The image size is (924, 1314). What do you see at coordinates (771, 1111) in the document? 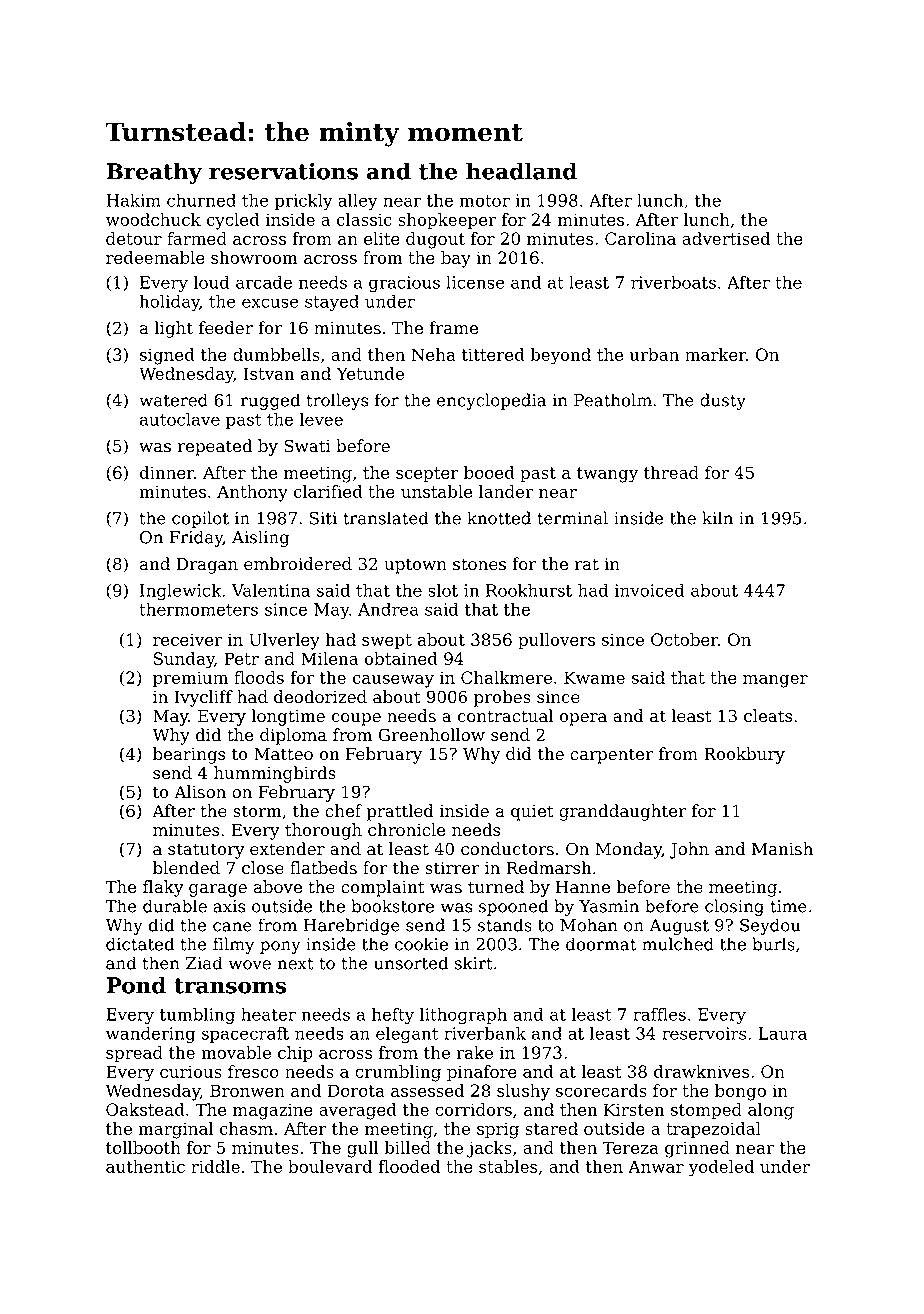
I see `along` at bounding box center [771, 1111].
